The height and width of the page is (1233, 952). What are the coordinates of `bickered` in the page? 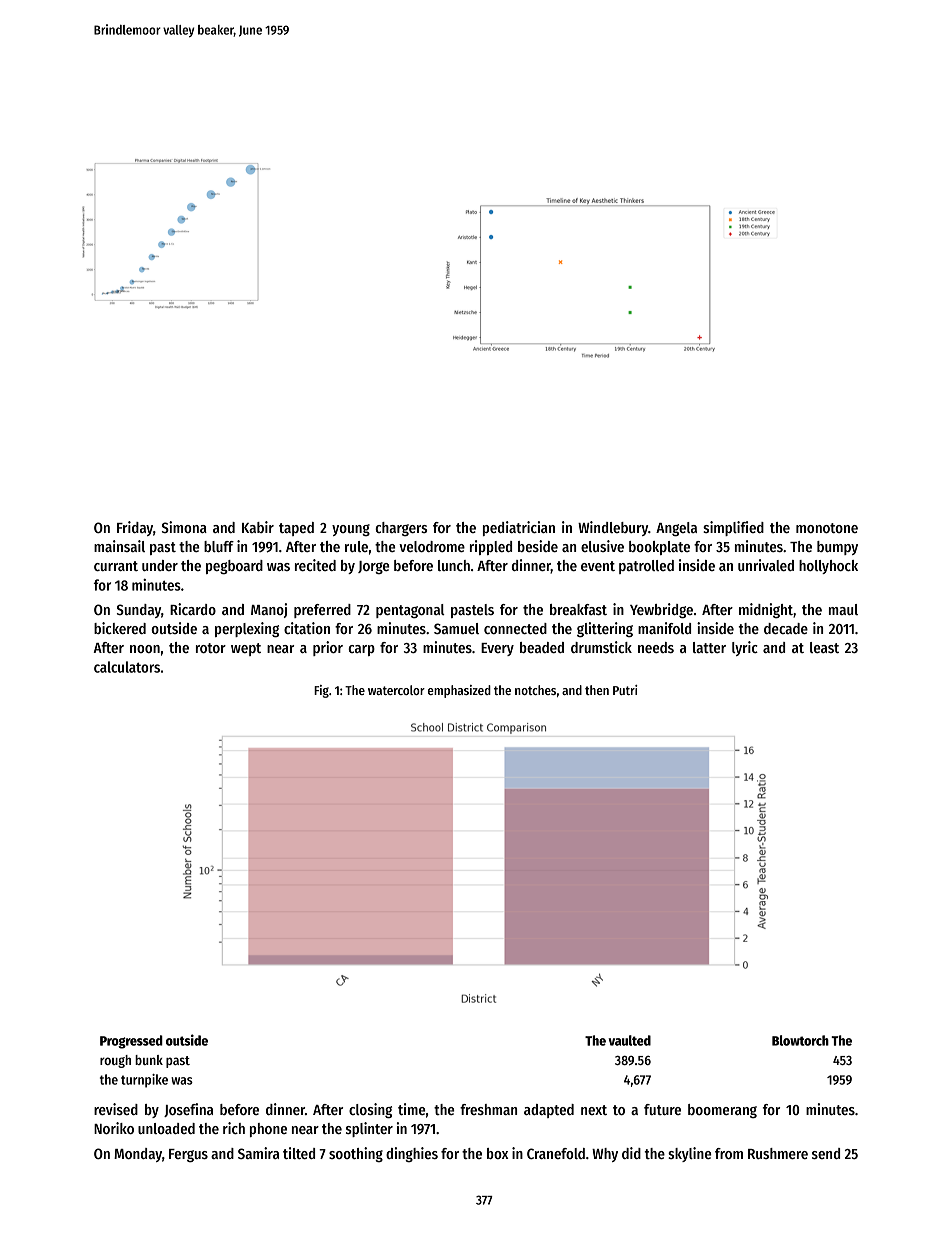 It's located at (120, 628).
